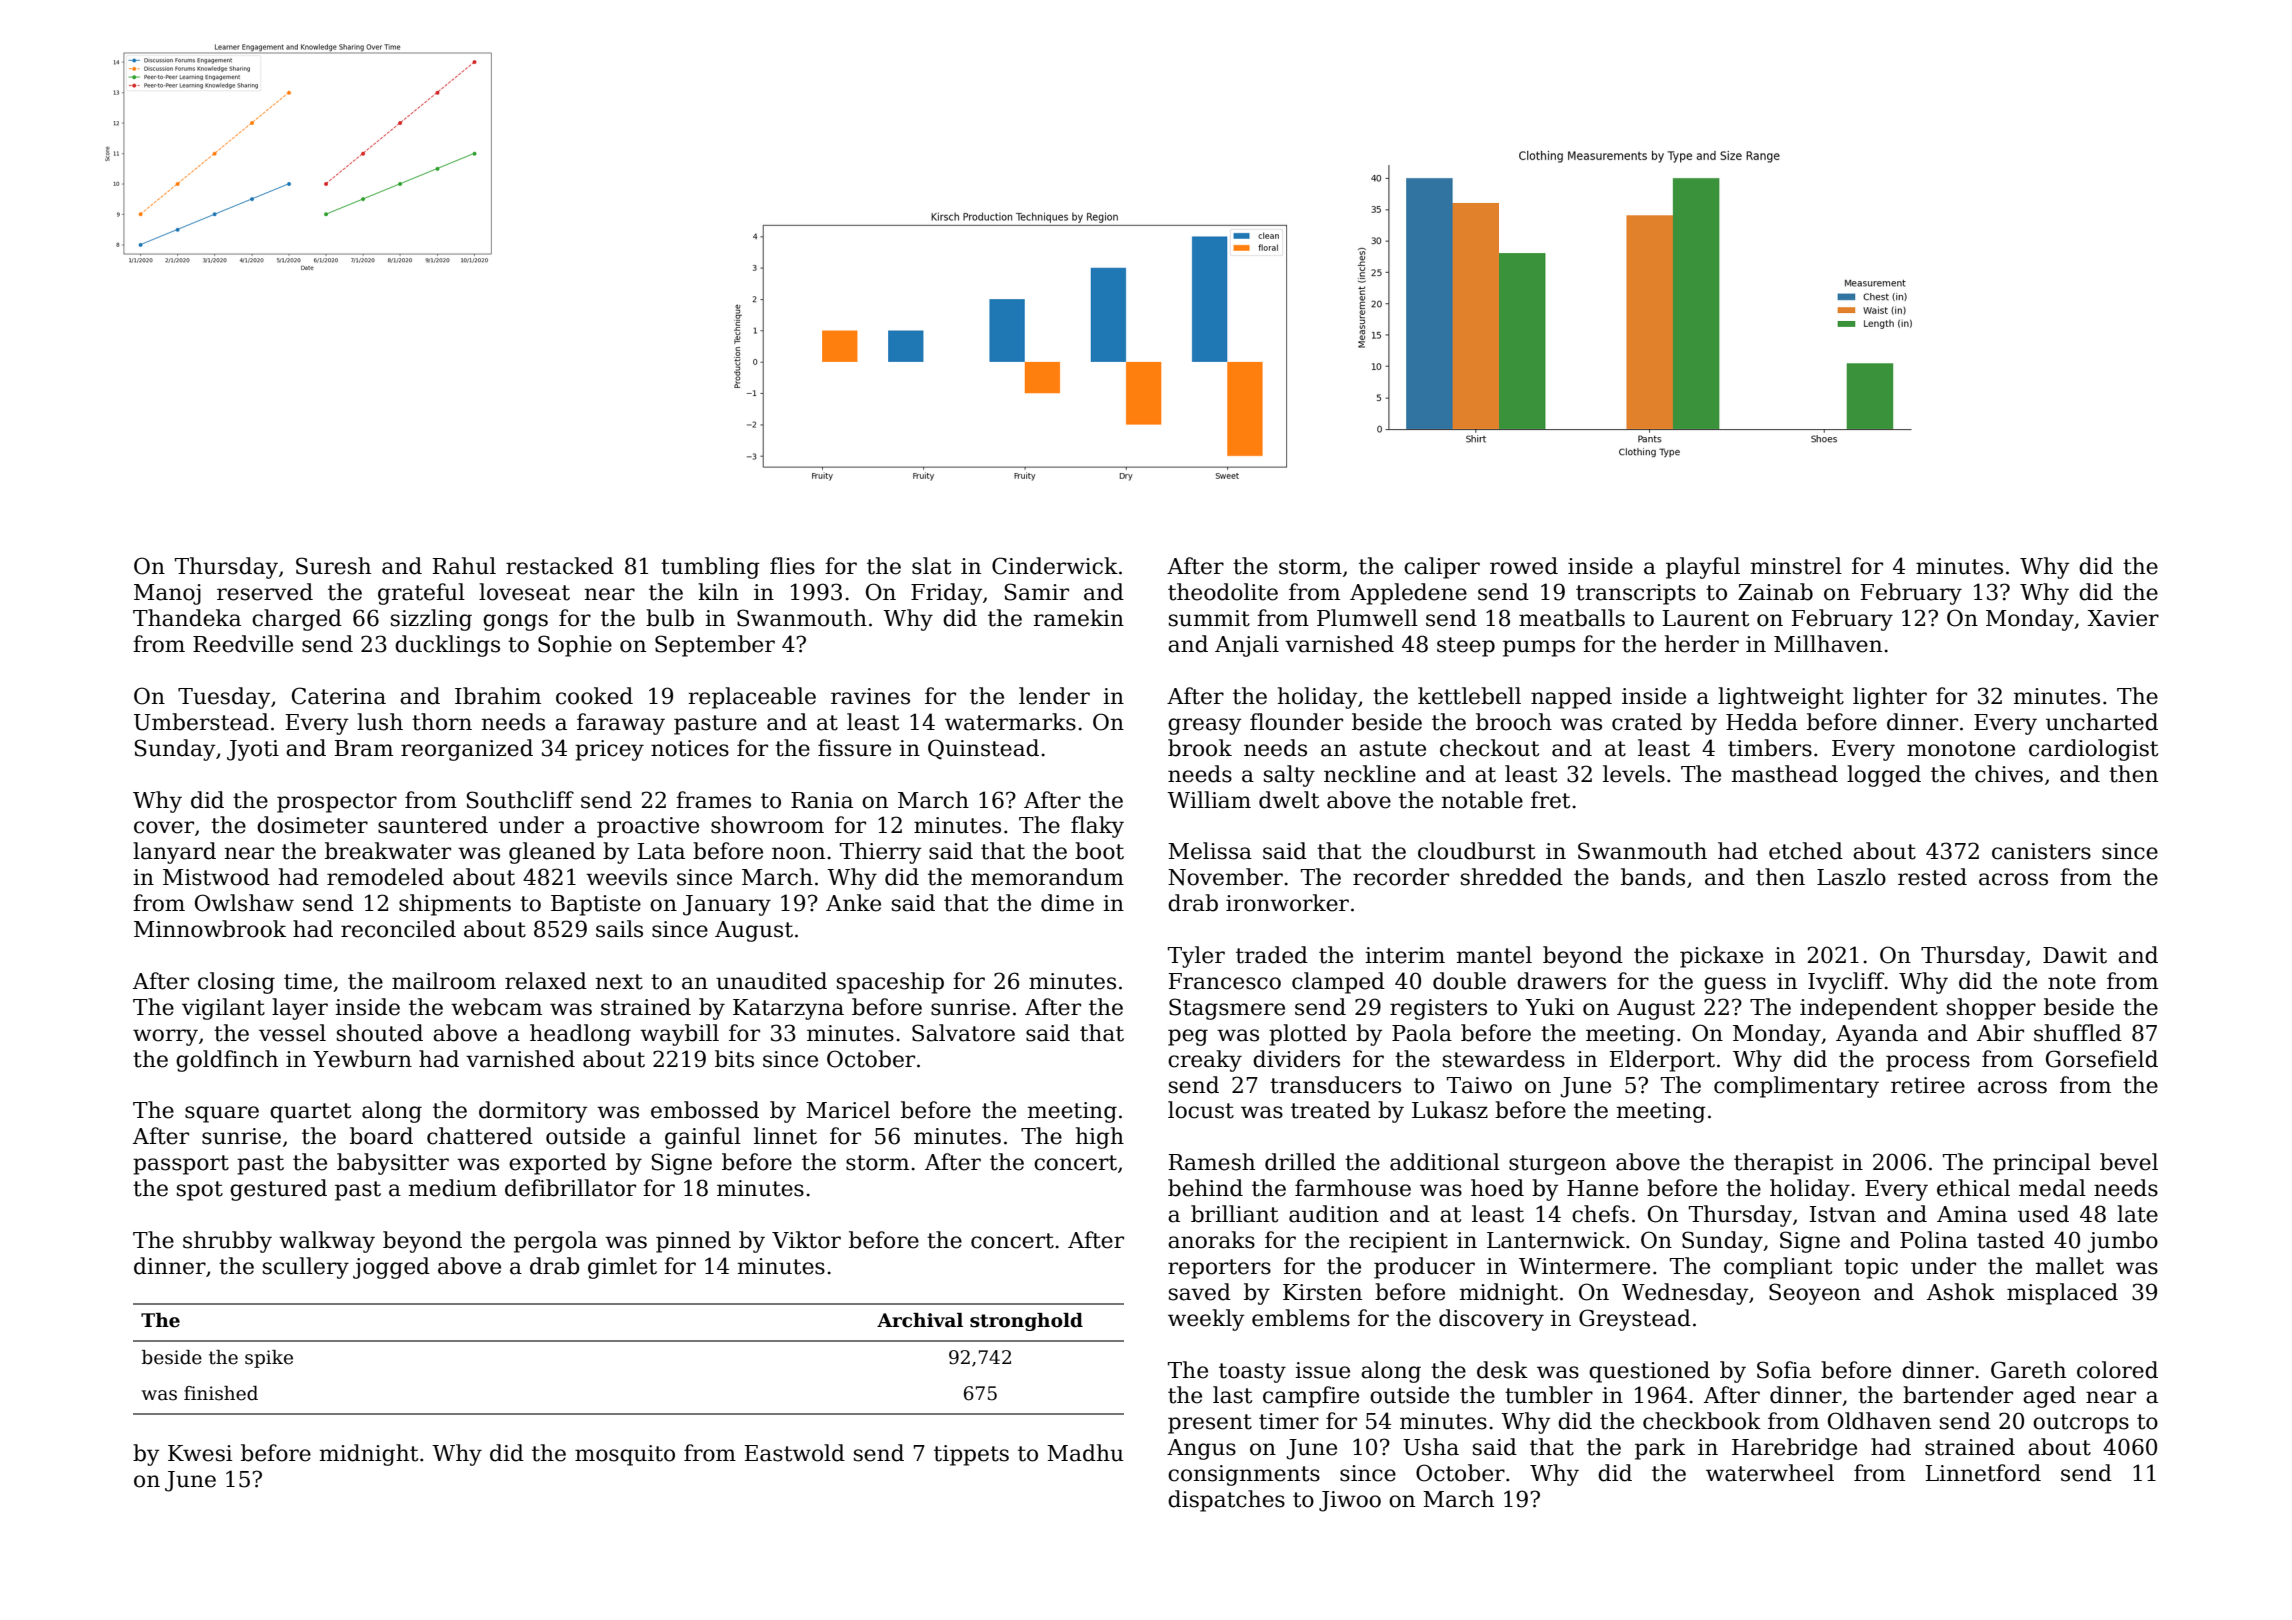  Describe the element at coordinates (1932, 877) in the screenshot. I see `rested` at that location.
